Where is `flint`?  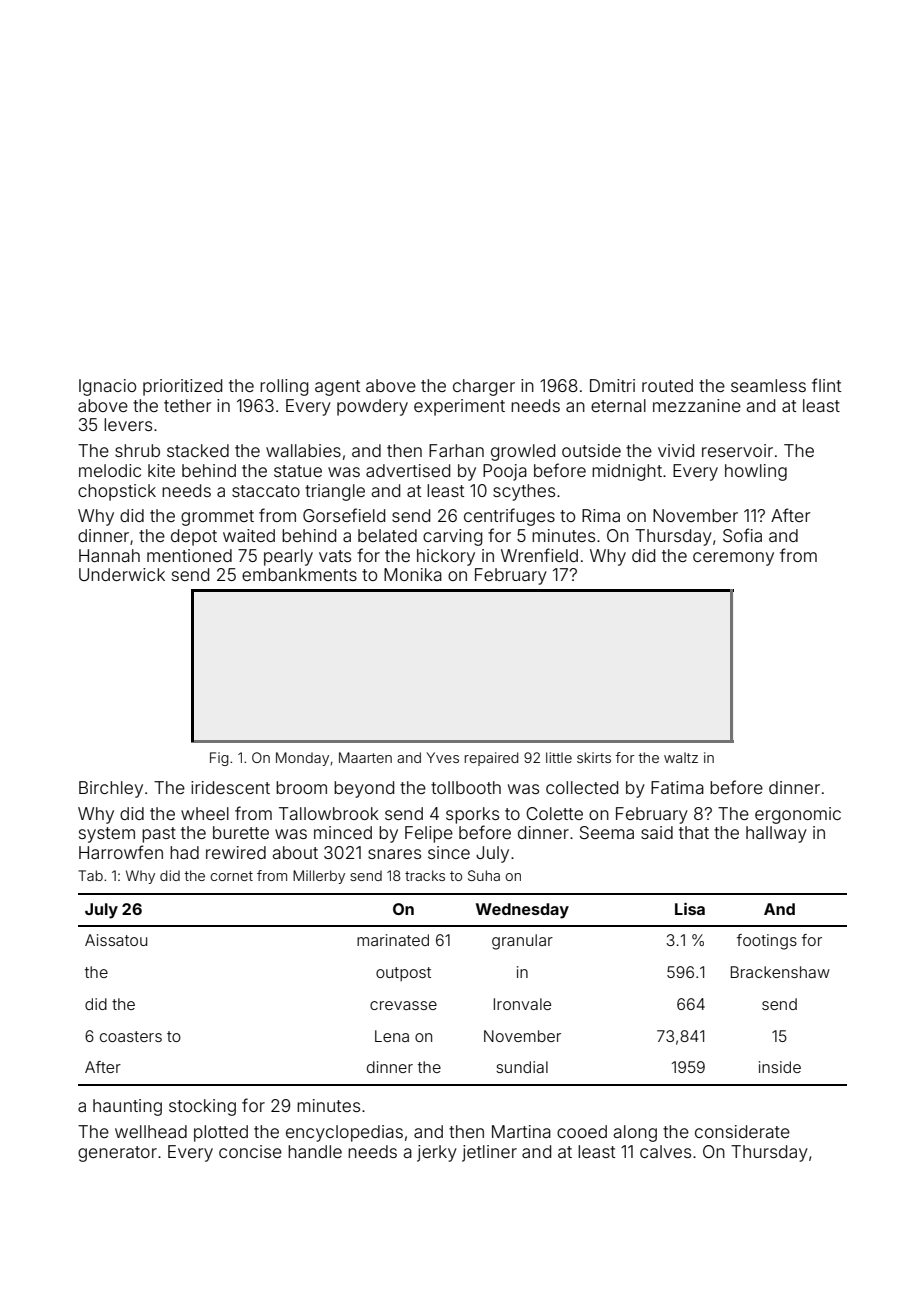
flint is located at coordinates (826, 385).
